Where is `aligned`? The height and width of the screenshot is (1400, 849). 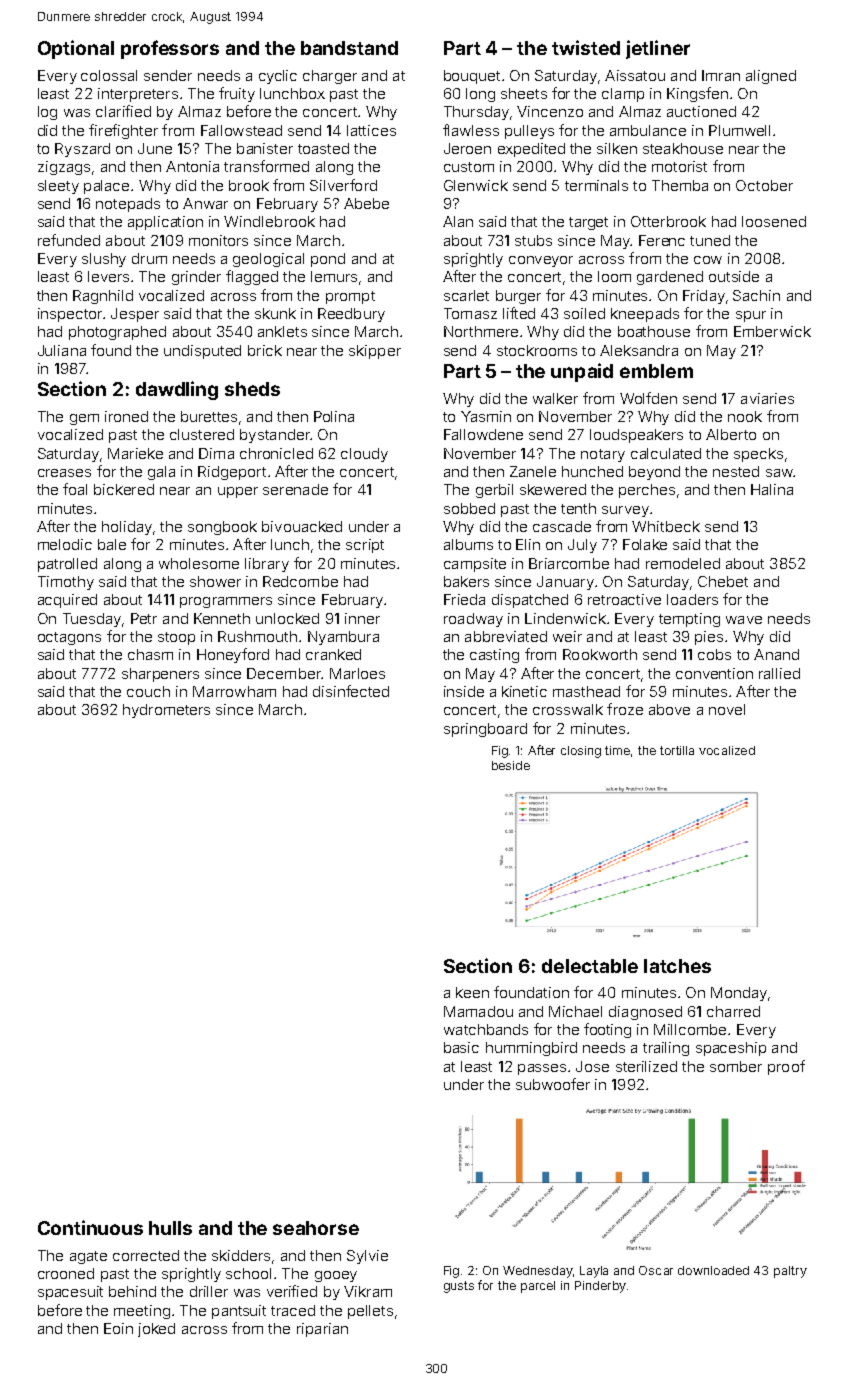 aligned is located at coordinates (771, 77).
